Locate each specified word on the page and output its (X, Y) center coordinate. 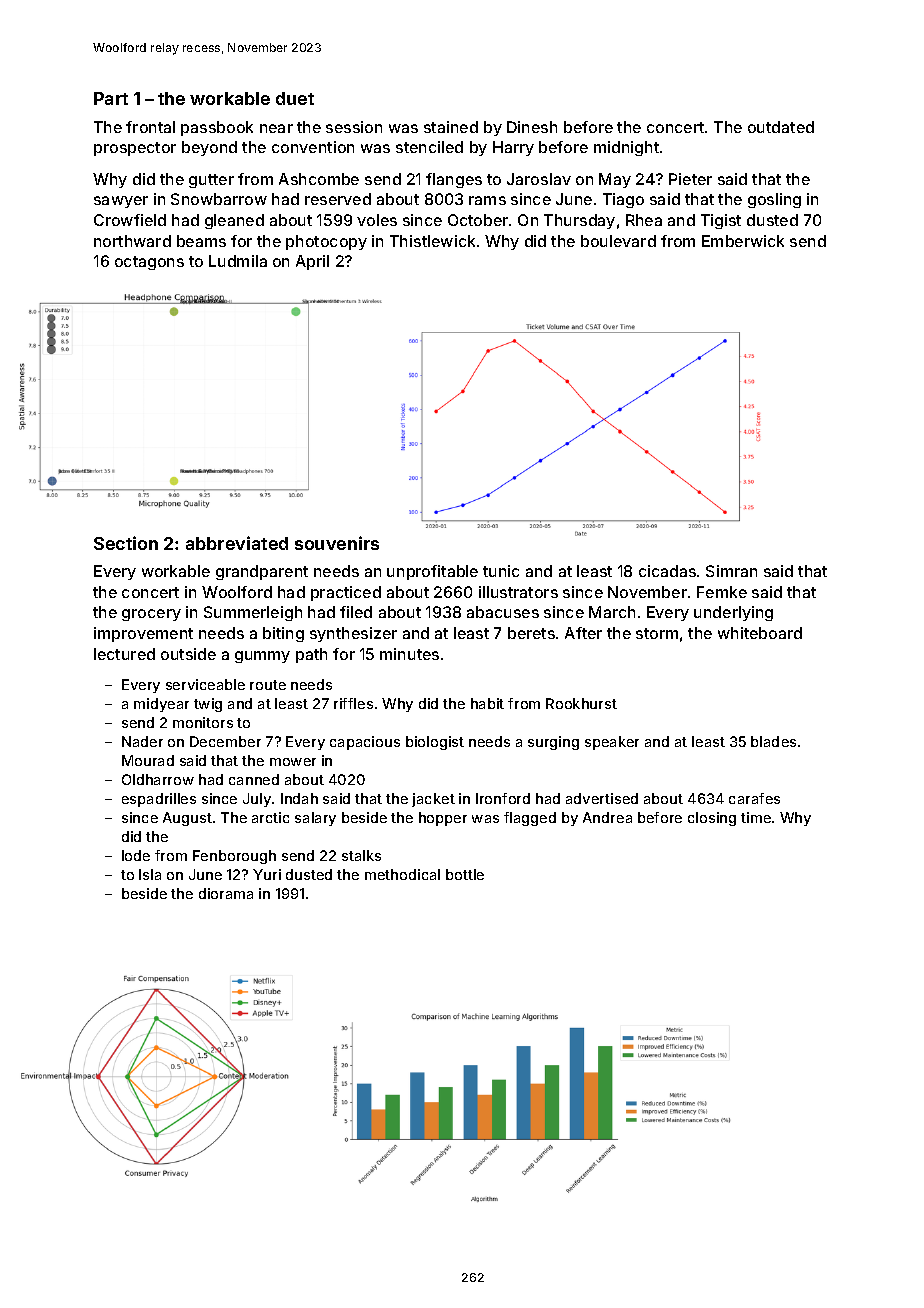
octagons (149, 263)
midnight (626, 148)
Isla (150, 874)
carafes (754, 798)
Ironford (503, 798)
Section (126, 543)
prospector (135, 149)
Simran (731, 571)
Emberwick (743, 241)
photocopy (326, 242)
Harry (513, 148)
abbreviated (237, 543)
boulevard (618, 241)
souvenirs (337, 543)
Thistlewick (432, 241)
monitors (203, 722)
